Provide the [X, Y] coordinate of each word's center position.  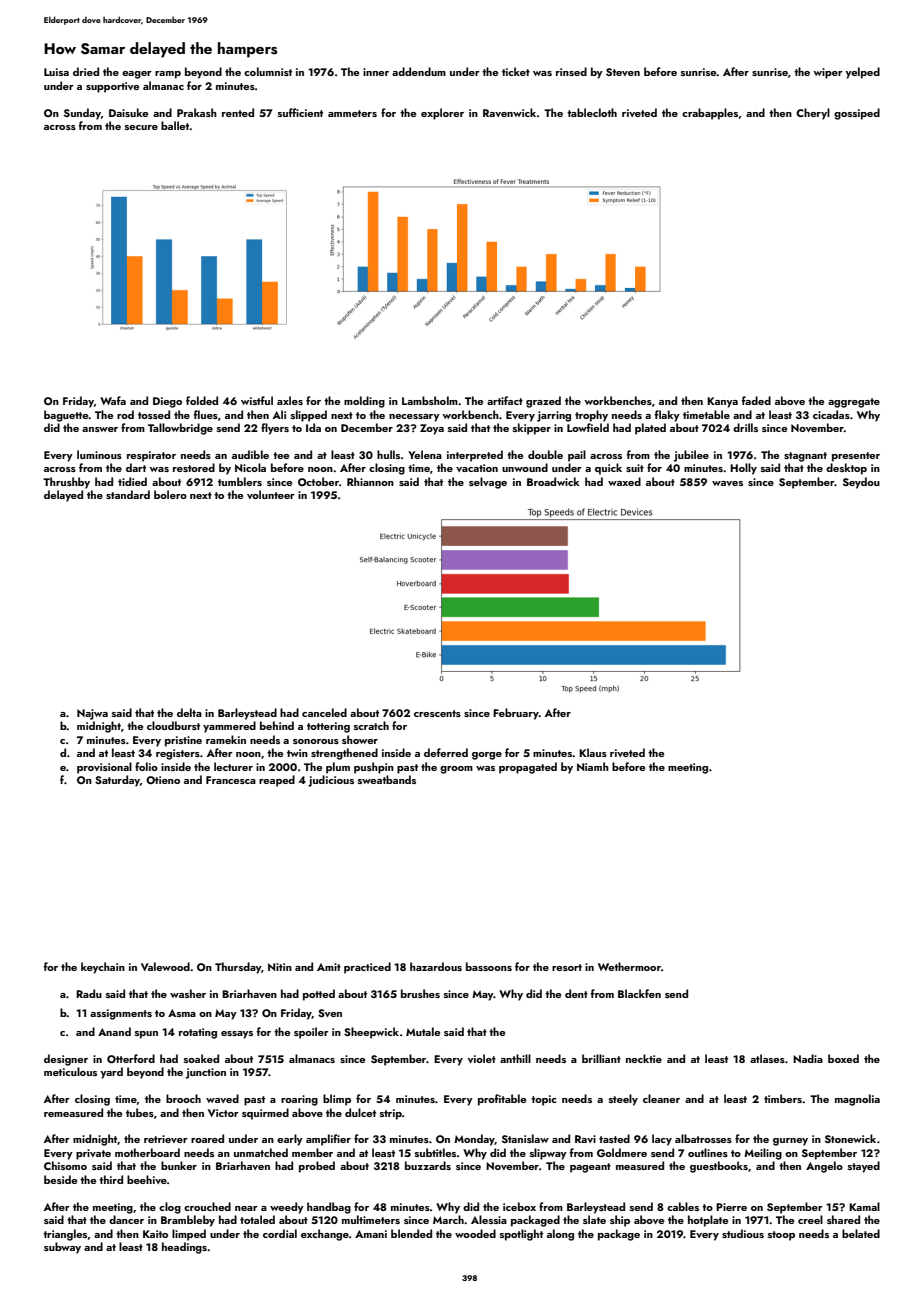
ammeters [352, 113]
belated [861, 1233]
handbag [329, 1208]
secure [141, 127]
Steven [623, 72]
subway [62, 1248]
